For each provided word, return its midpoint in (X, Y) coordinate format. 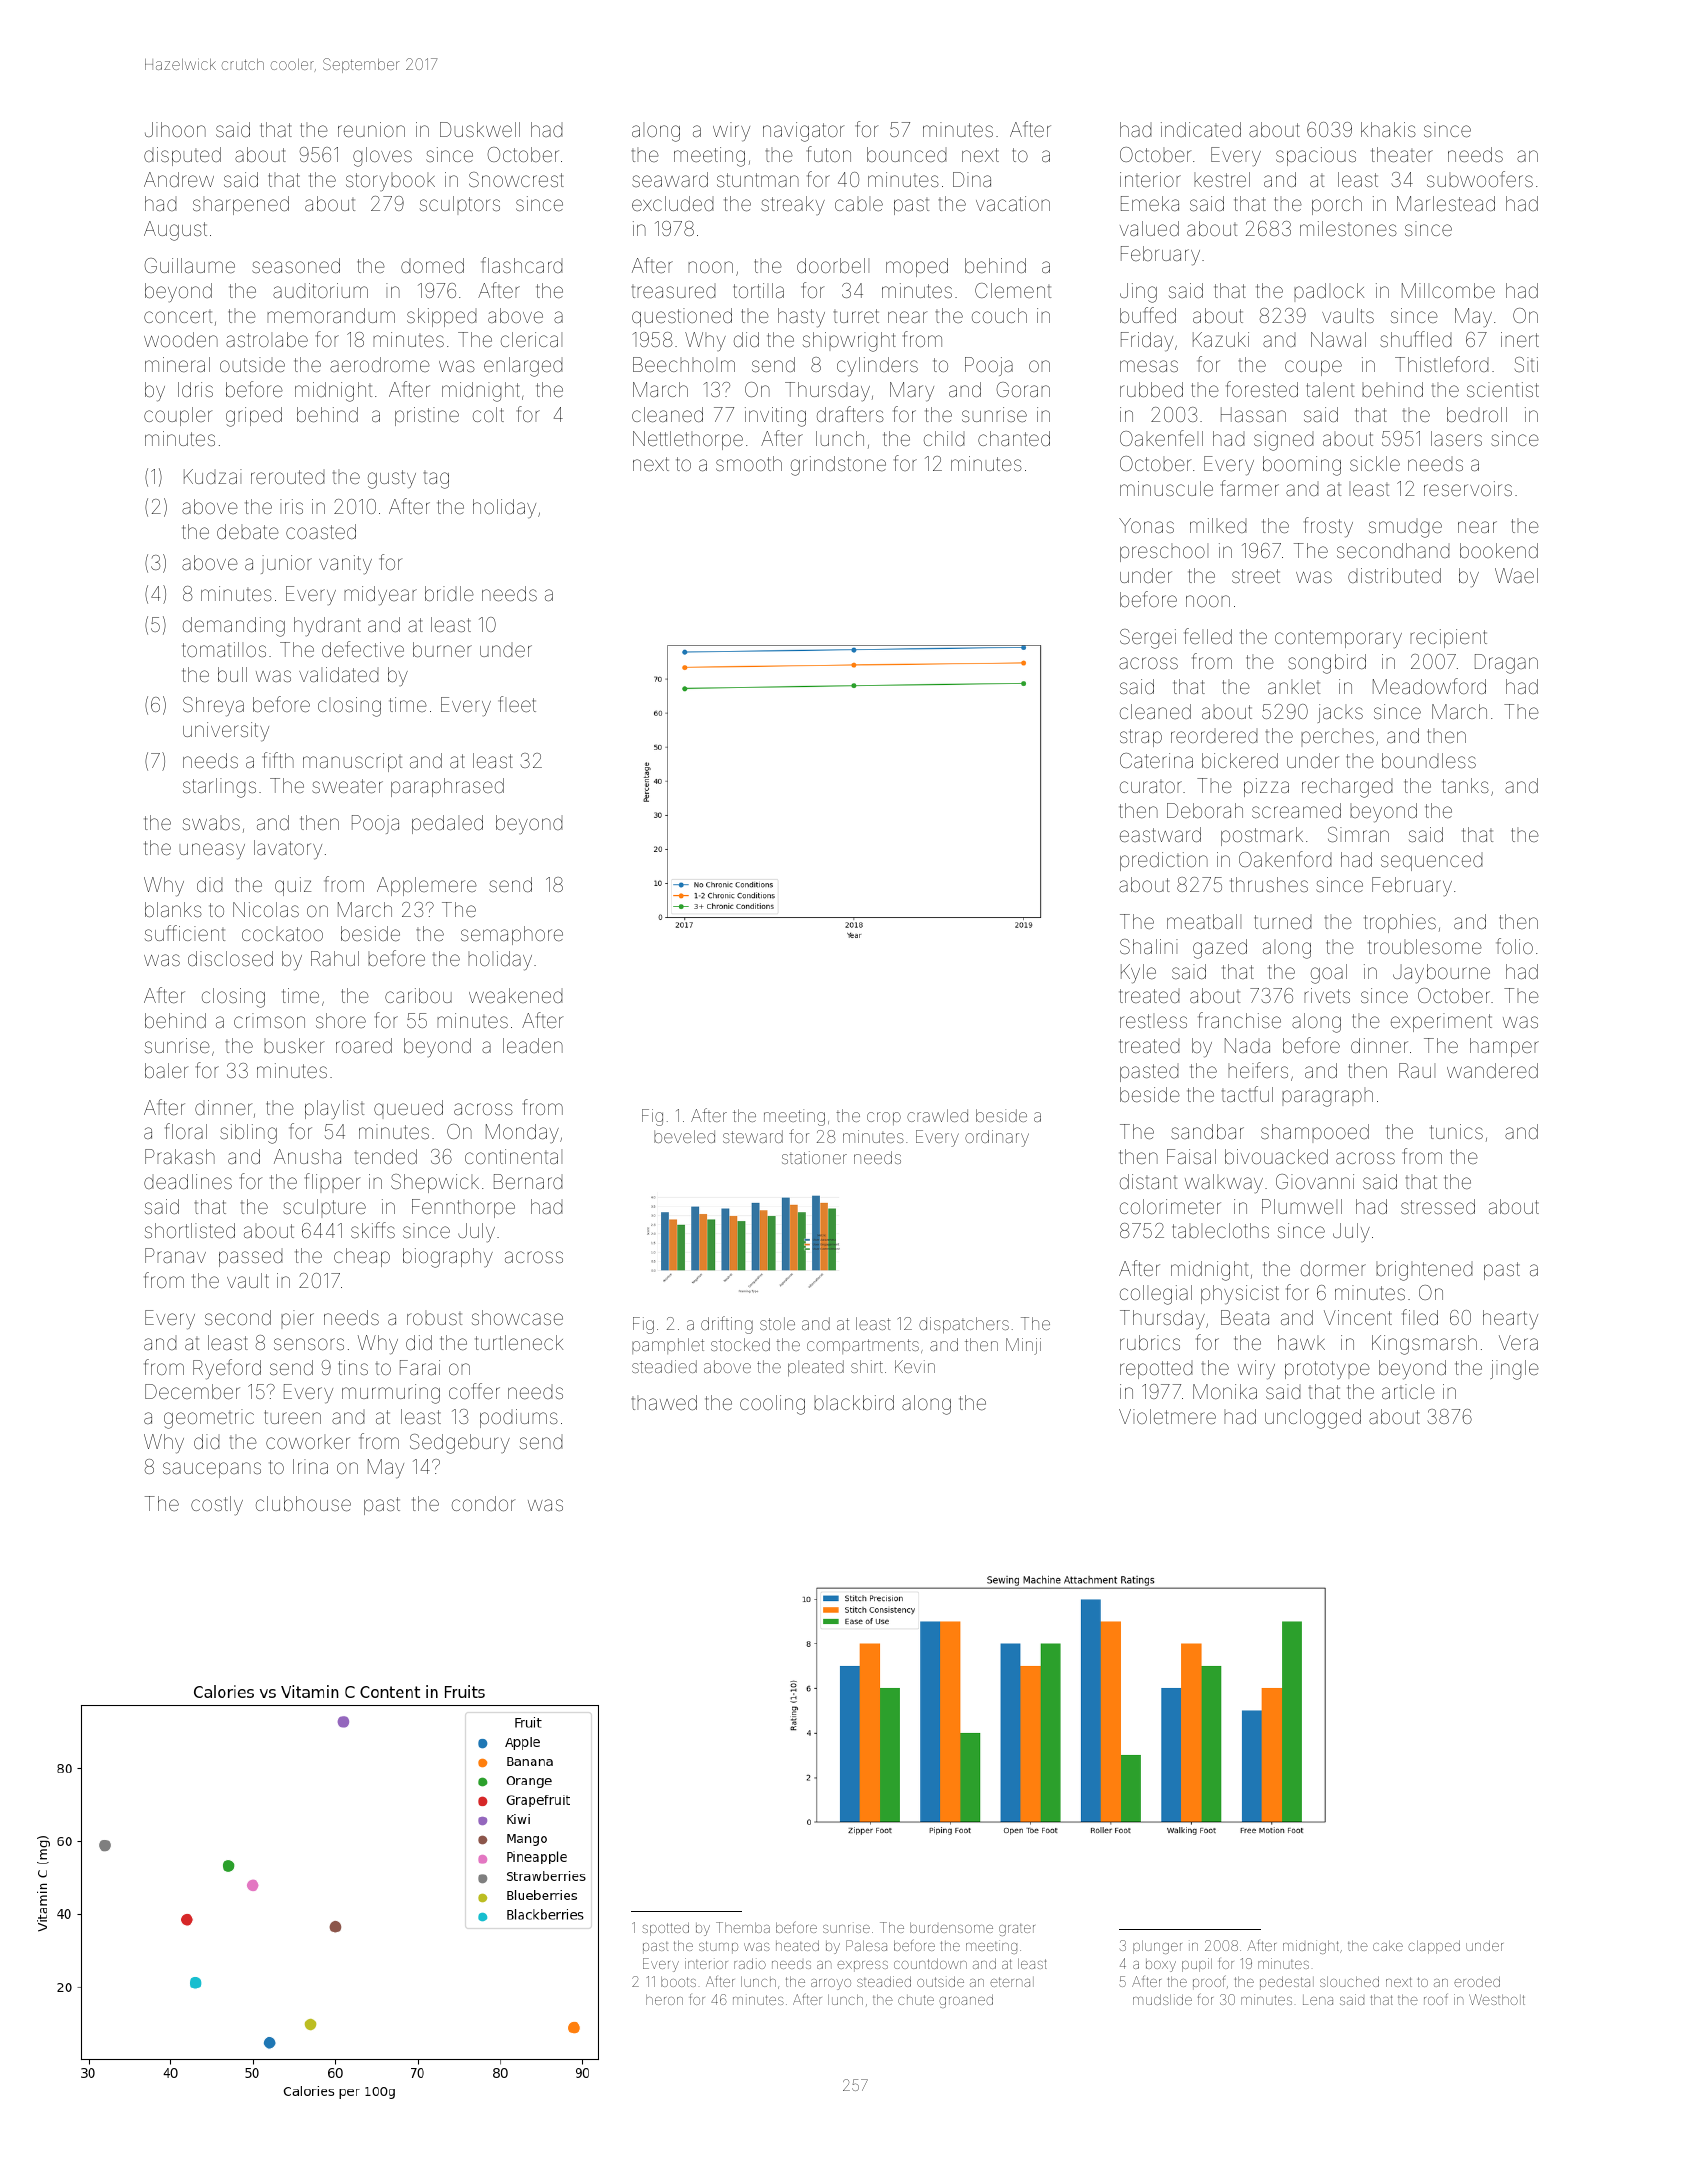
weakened (515, 995)
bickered (1240, 760)
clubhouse (303, 1503)
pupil (1197, 1965)
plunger (1157, 1947)
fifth (278, 760)
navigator (804, 132)
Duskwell (480, 129)
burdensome (951, 1927)
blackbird (854, 1402)
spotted (665, 1929)
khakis (1388, 129)
